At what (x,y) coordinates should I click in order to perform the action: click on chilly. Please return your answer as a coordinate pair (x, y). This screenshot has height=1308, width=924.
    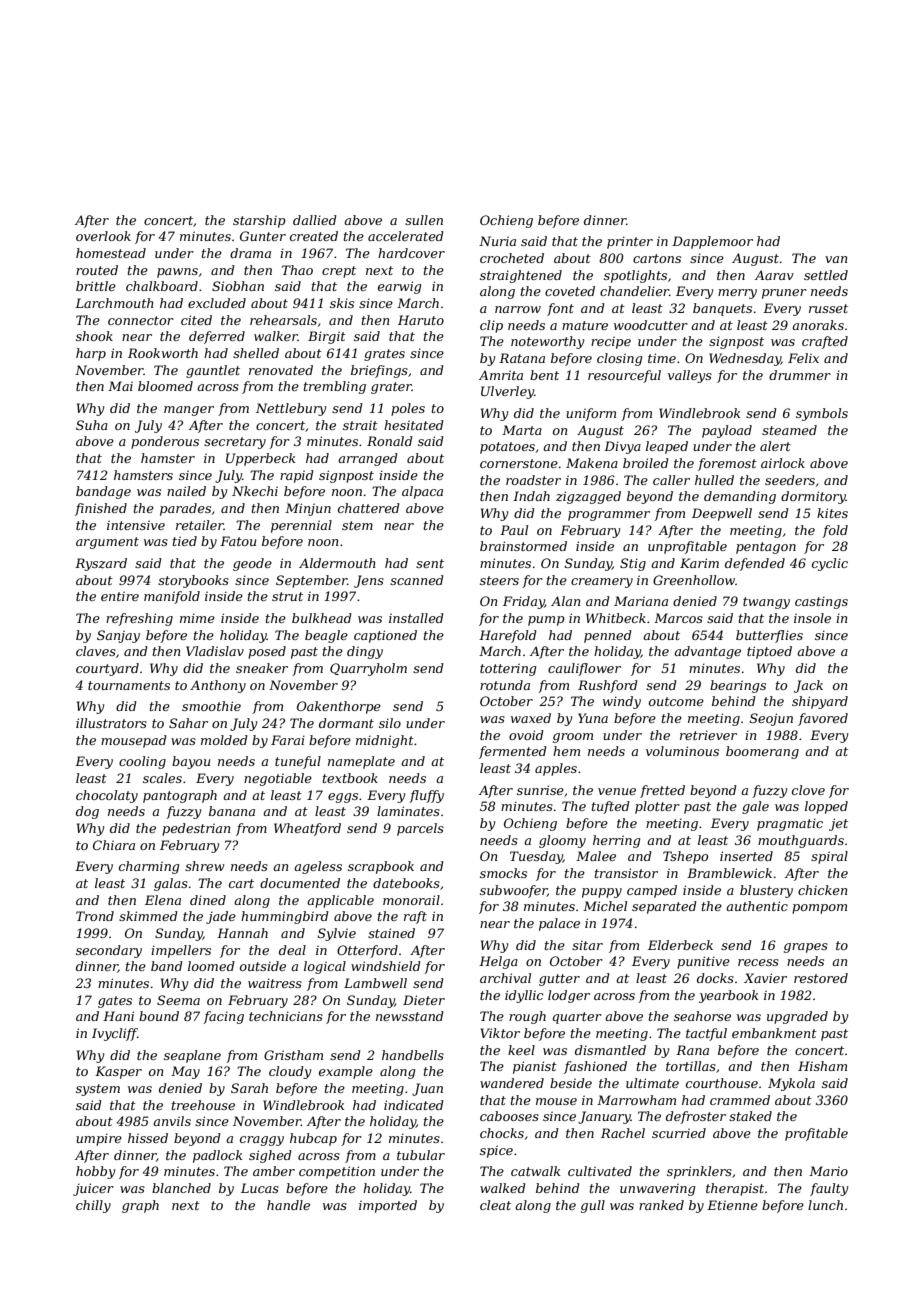
    Looking at the image, I should click on (93, 1206).
